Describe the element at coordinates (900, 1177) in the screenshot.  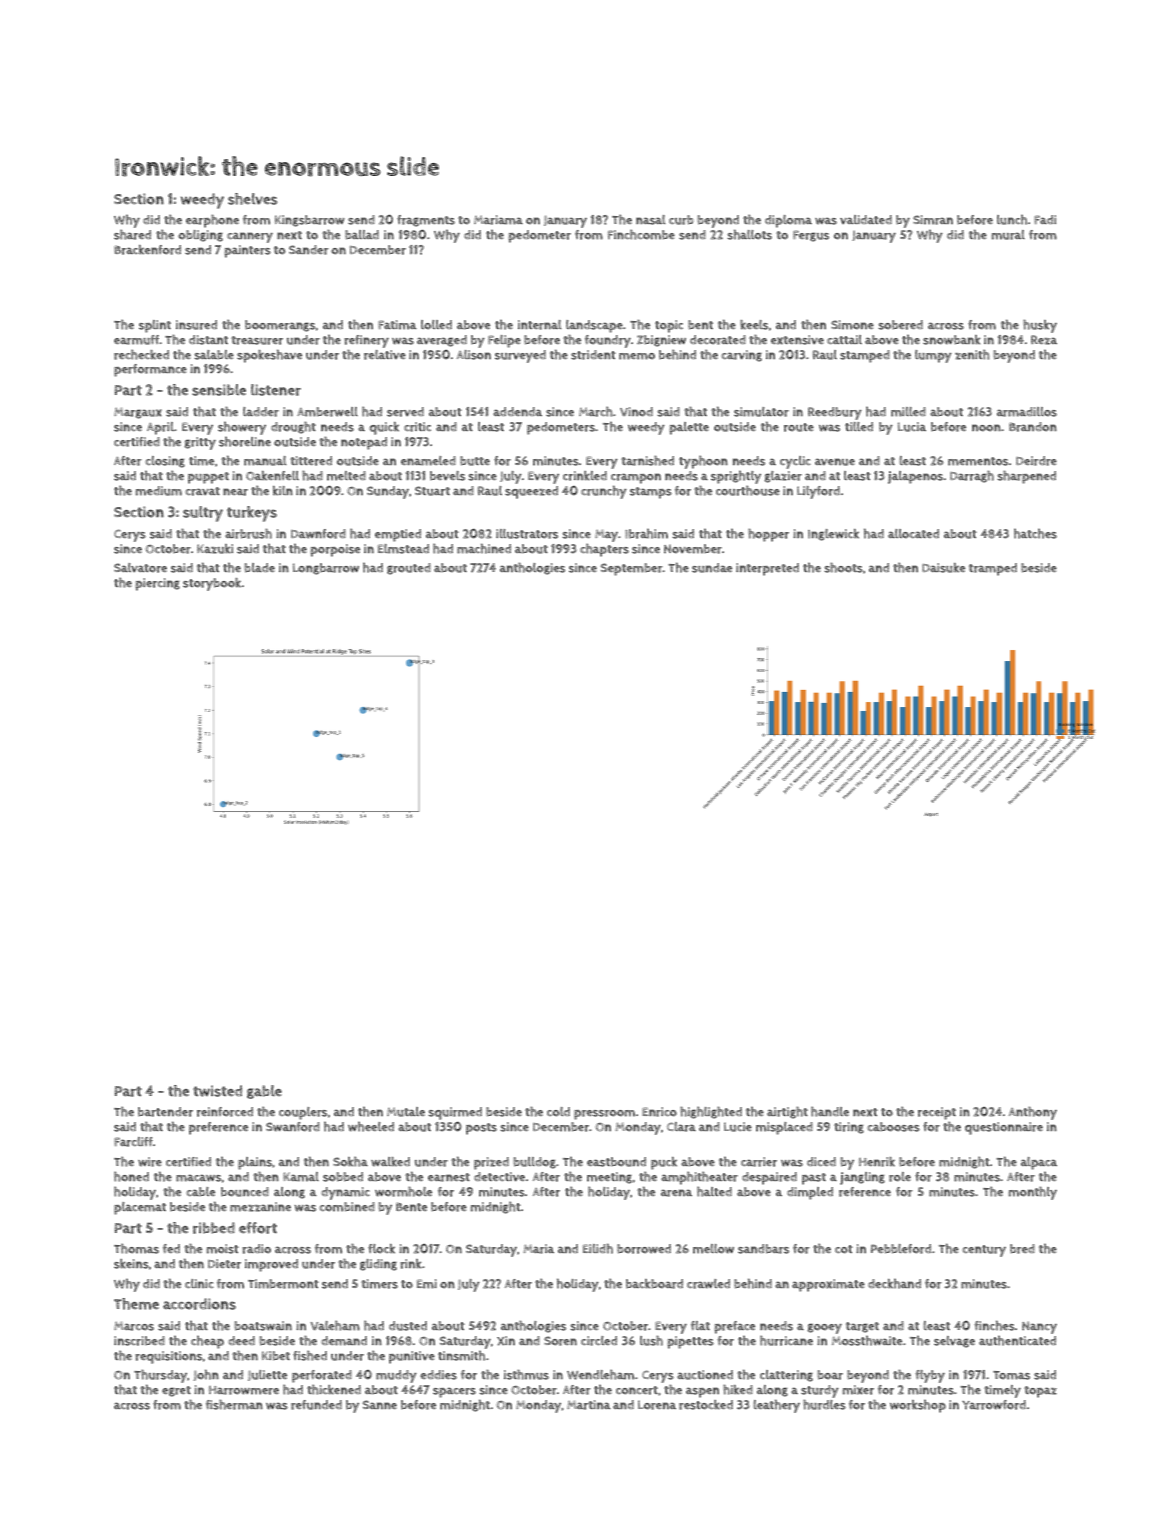
I see `role` at that location.
